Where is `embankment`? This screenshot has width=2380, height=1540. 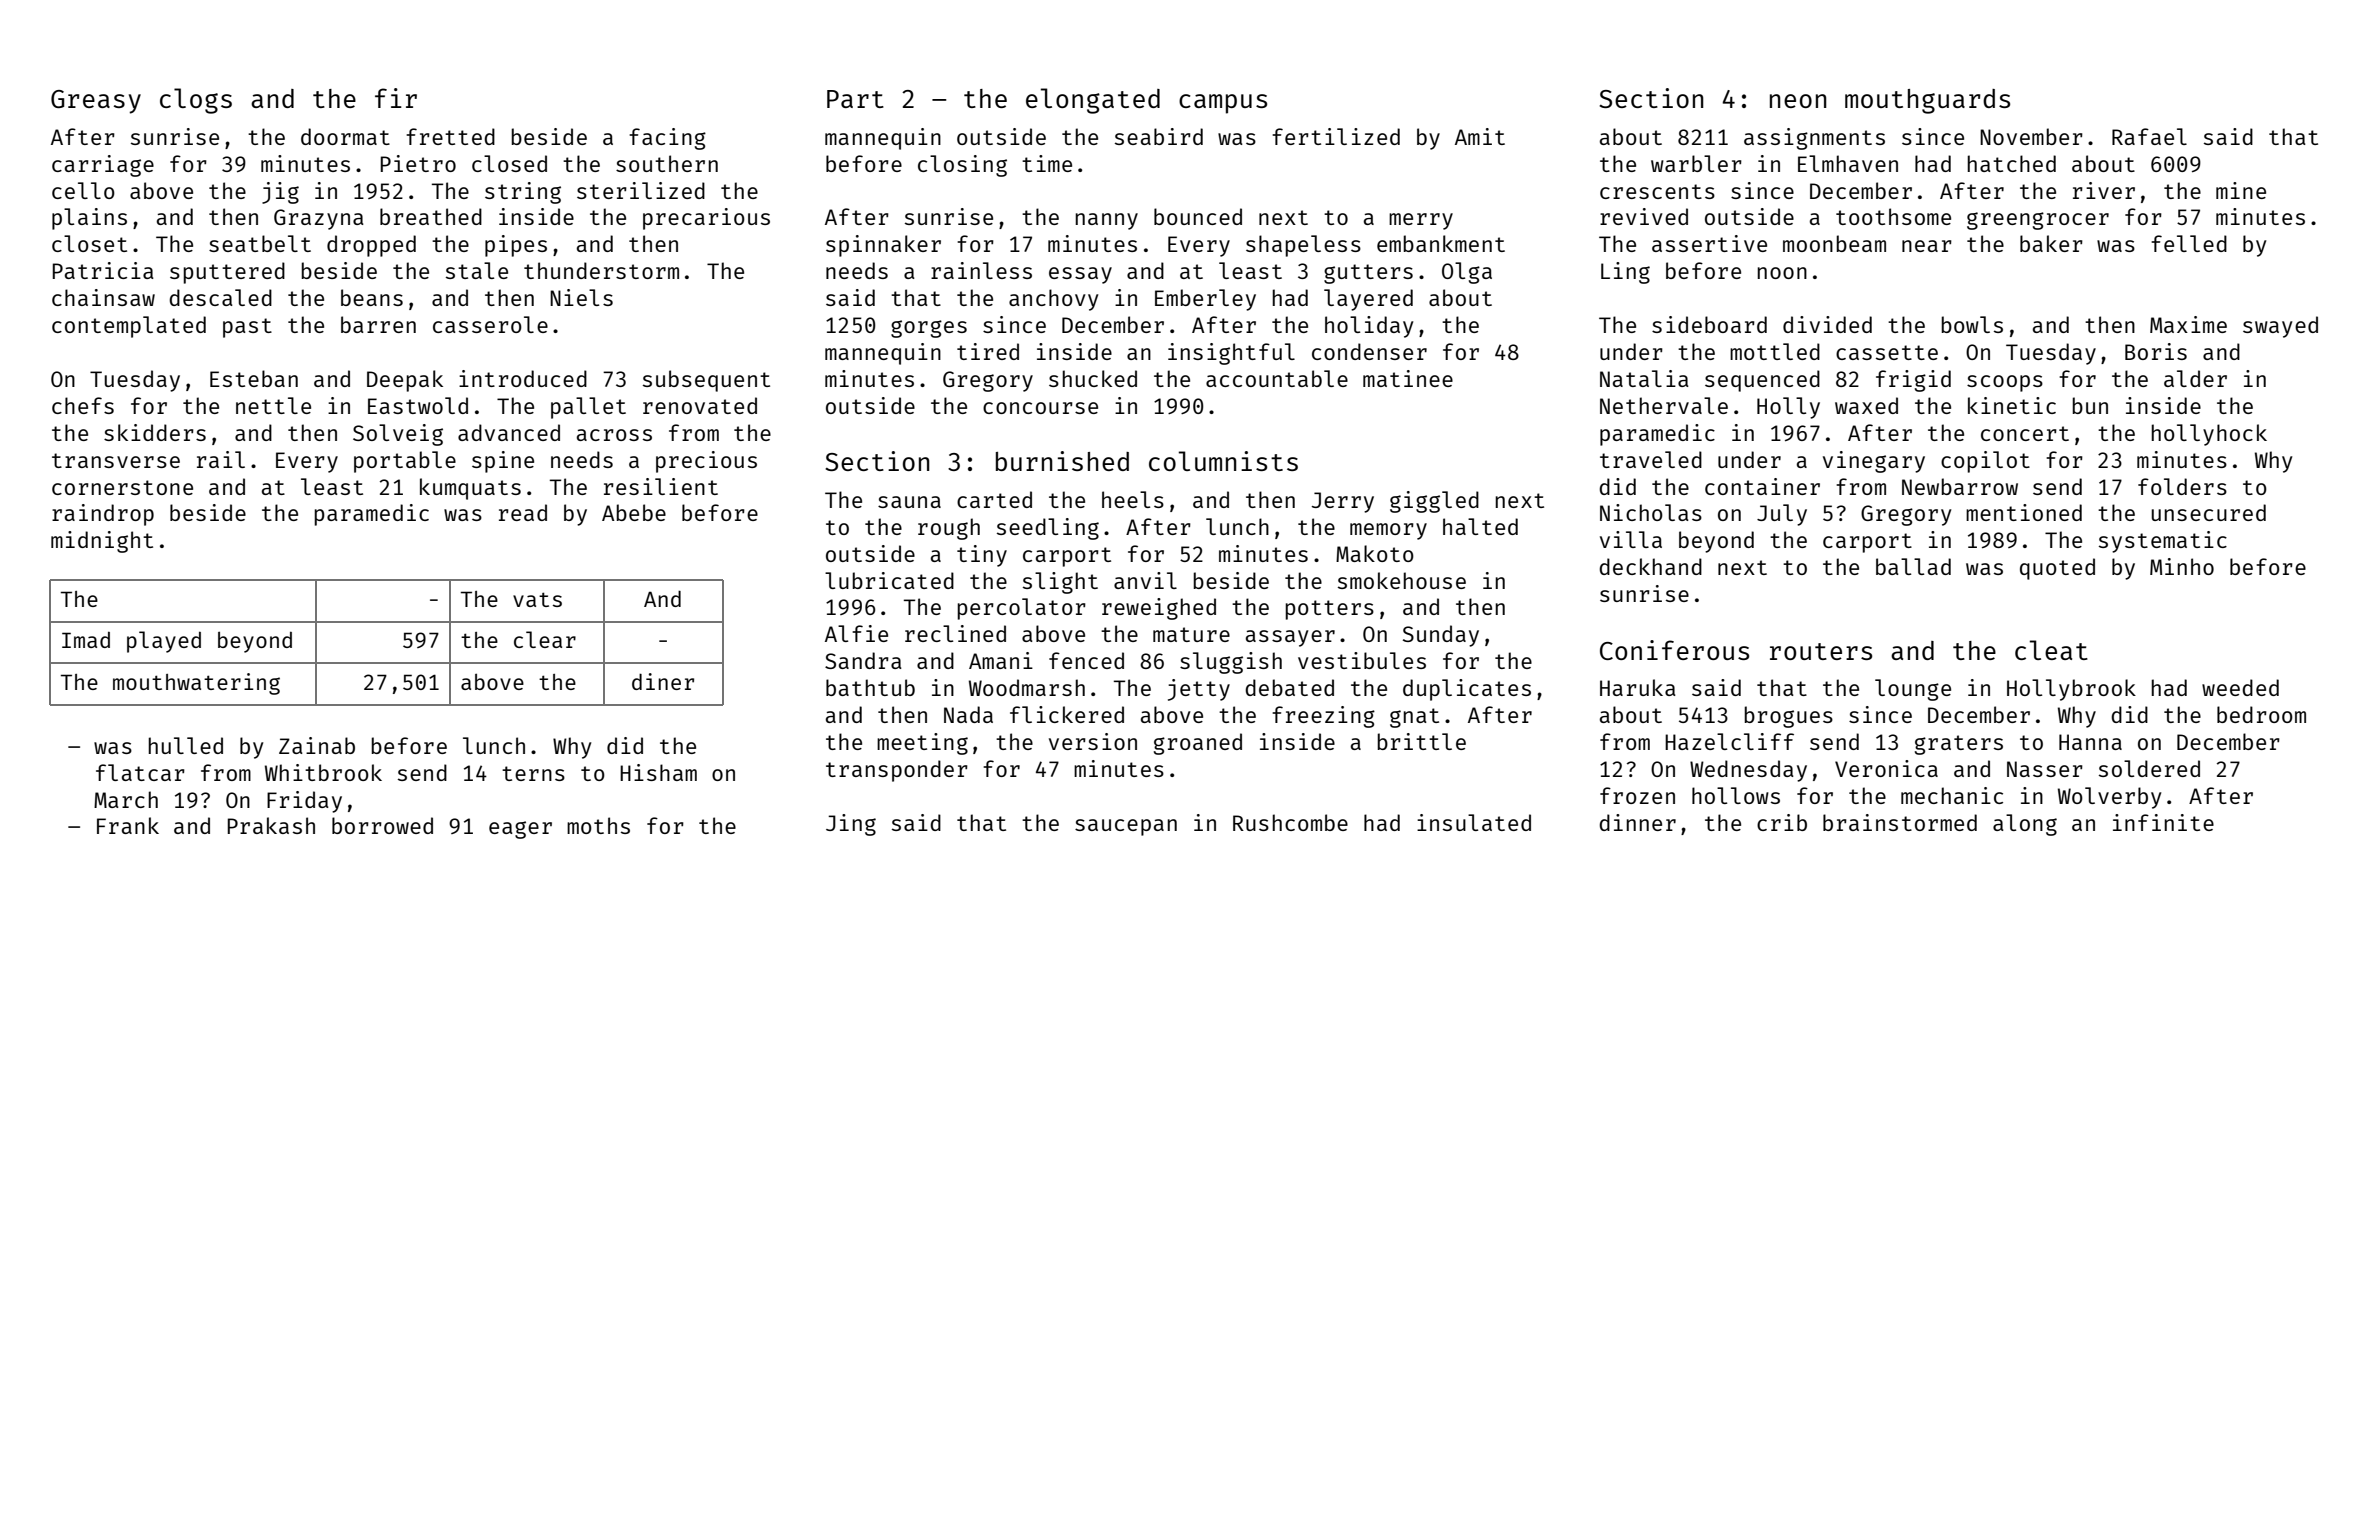
embankment is located at coordinates (1441, 243).
